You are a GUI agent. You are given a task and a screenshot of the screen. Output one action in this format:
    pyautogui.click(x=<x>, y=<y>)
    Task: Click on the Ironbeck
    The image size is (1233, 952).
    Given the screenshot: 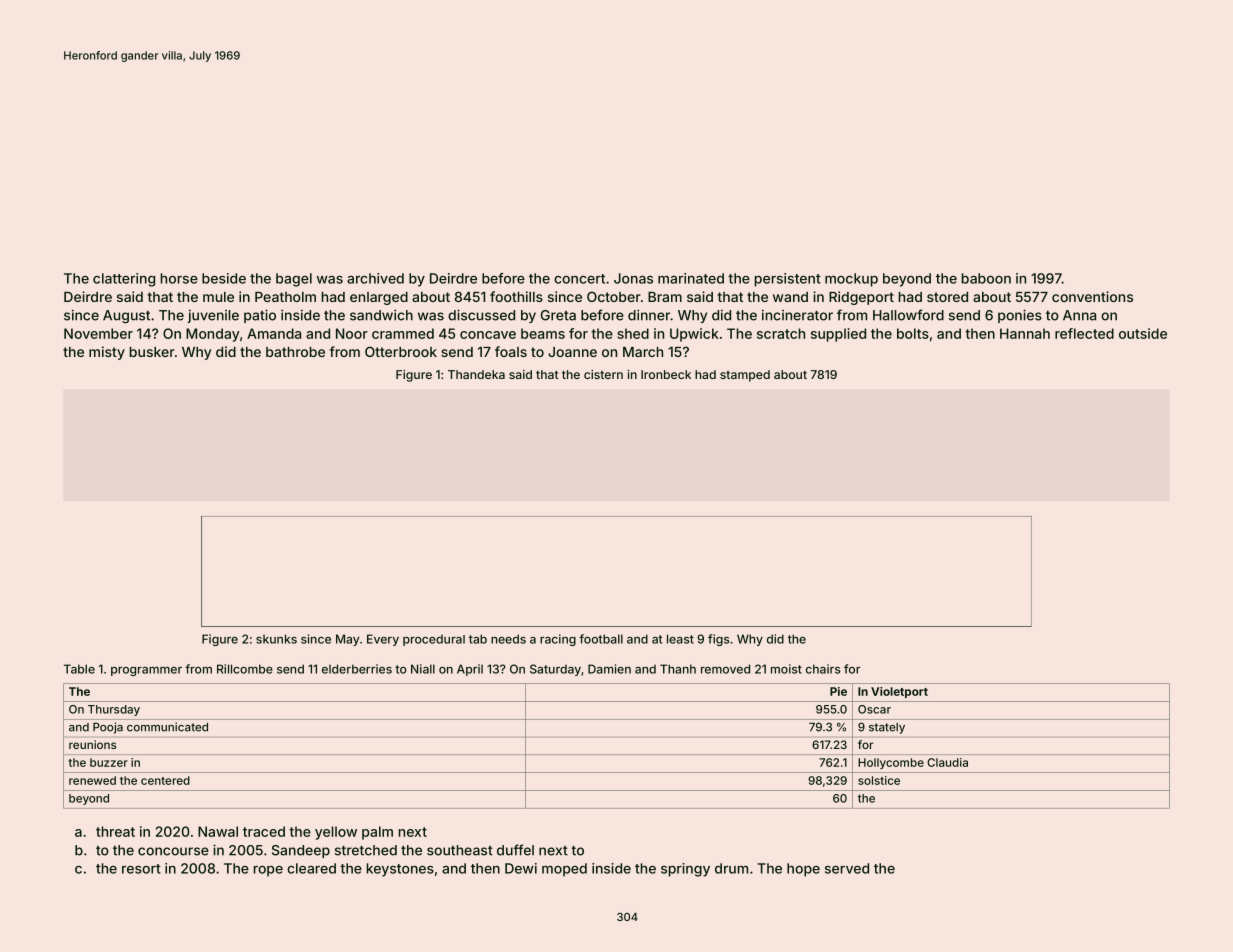 What is the action you would take?
    pyautogui.click(x=666, y=374)
